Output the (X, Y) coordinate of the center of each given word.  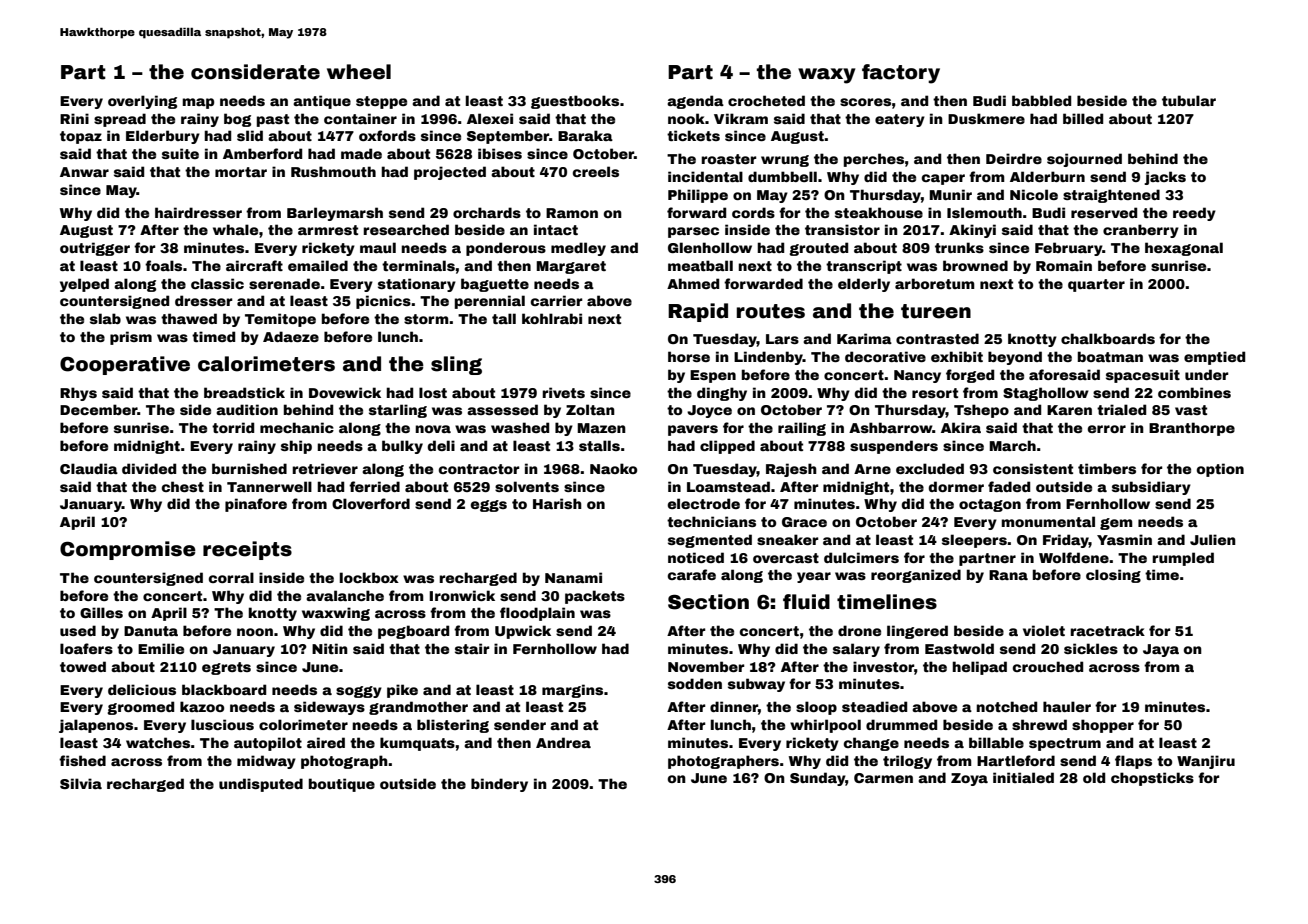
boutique (342, 785)
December (99, 409)
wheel (359, 72)
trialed (1121, 409)
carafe (692, 574)
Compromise (128, 550)
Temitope (280, 320)
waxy (826, 76)
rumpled (1183, 559)
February (1069, 249)
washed (520, 427)
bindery (499, 785)
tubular (1189, 100)
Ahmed (693, 283)
